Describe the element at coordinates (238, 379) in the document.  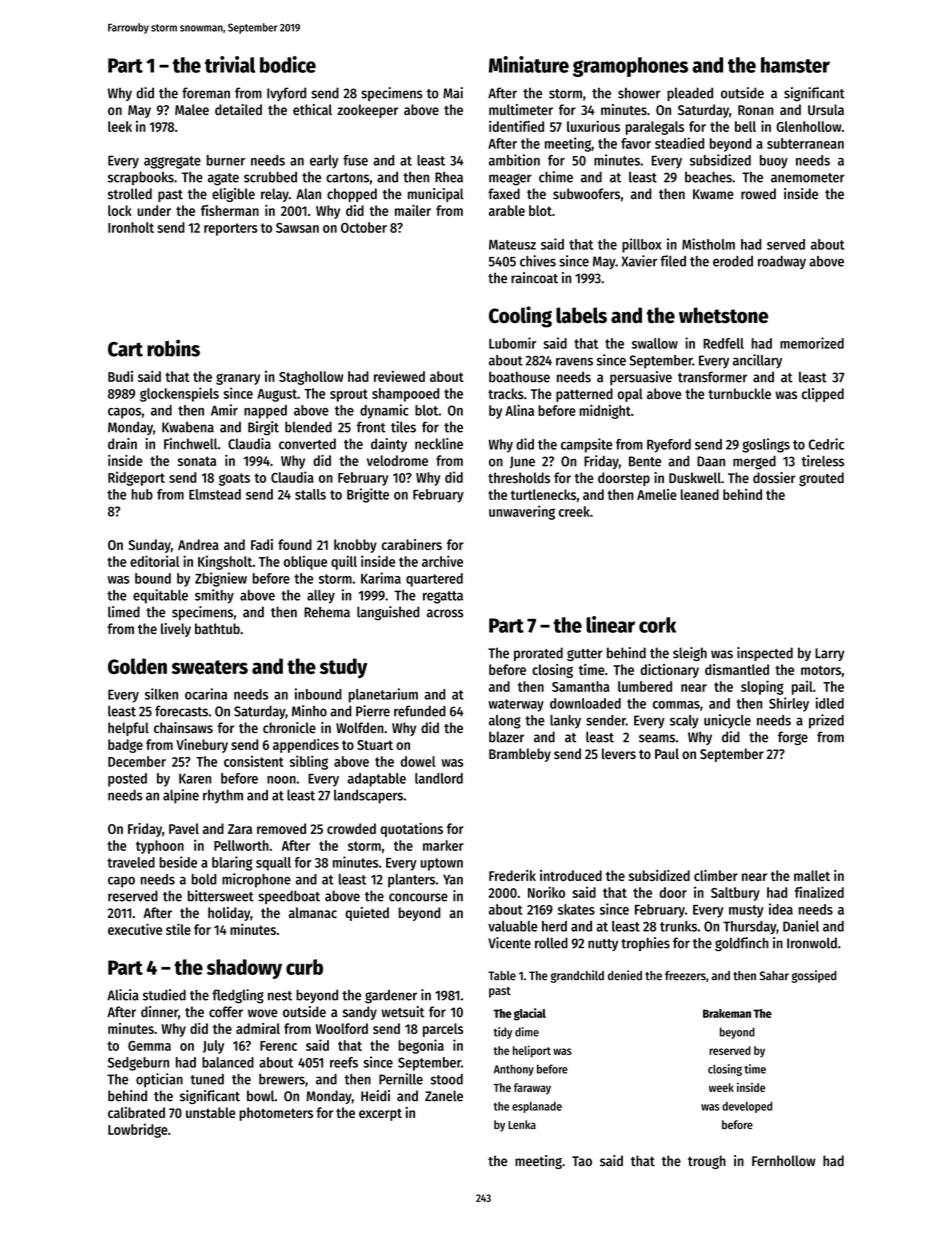
I see `granary` at that location.
